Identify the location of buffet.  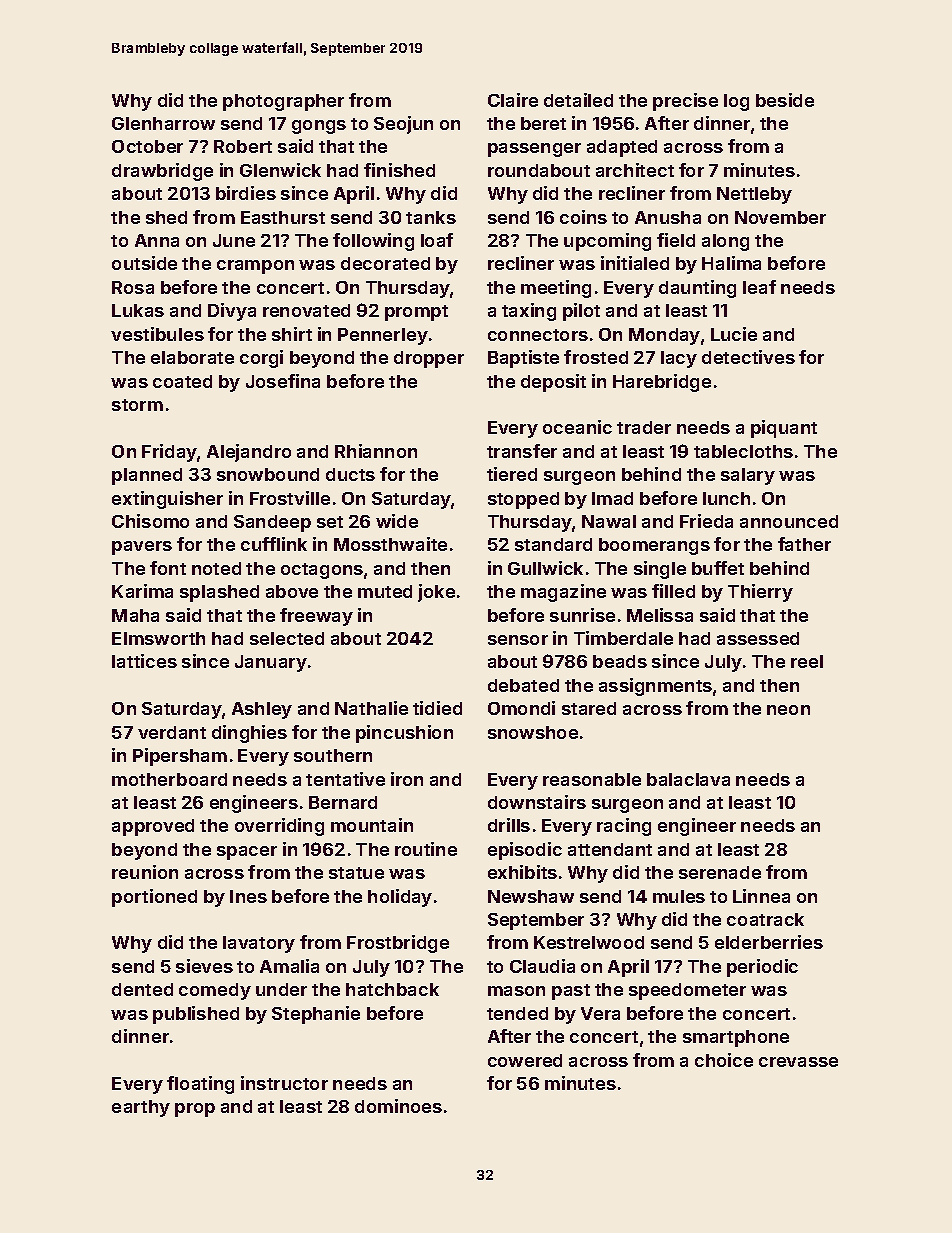
(718, 568).
